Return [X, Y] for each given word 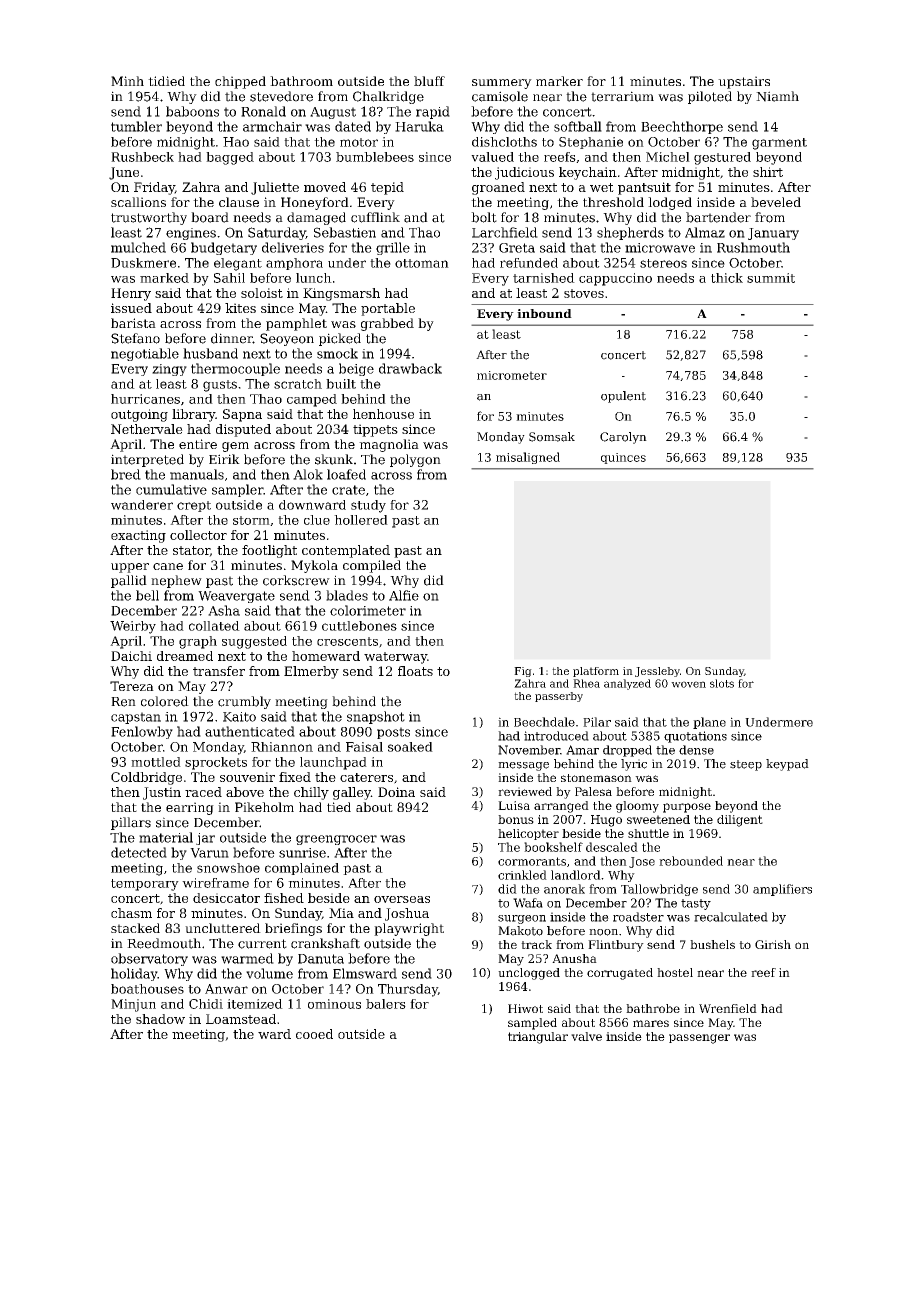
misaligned [528, 458]
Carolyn [623, 438]
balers [386, 1004]
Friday [154, 188]
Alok [308, 474]
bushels [712, 944]
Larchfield [505, 232]
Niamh [777, 96]
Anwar [226, 989]
